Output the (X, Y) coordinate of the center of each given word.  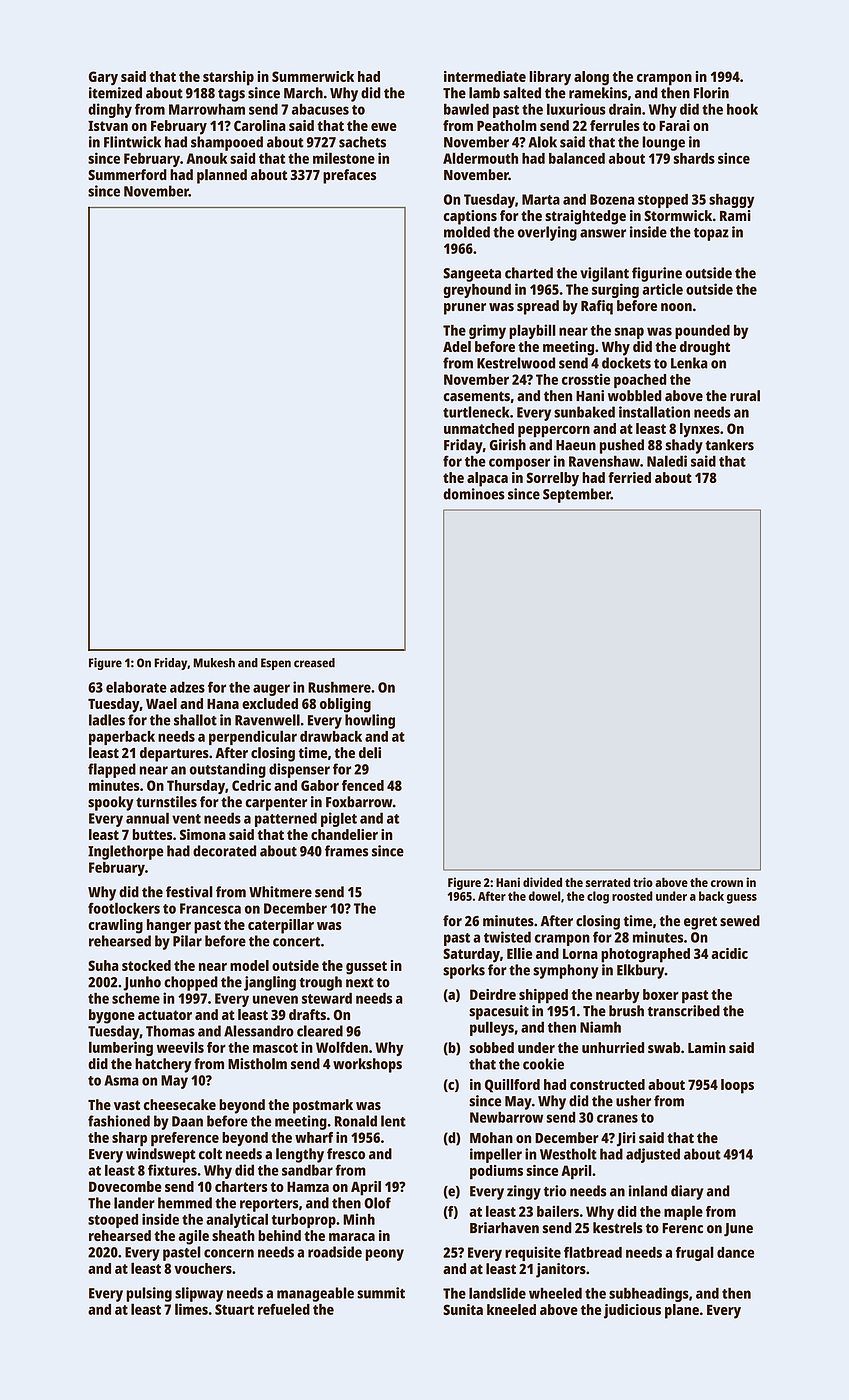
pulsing (149, 1294)
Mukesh (214, 663)
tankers (729, 445)
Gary (103, 78)
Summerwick (313, 76)
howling (370, 721)
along (591, 78)
